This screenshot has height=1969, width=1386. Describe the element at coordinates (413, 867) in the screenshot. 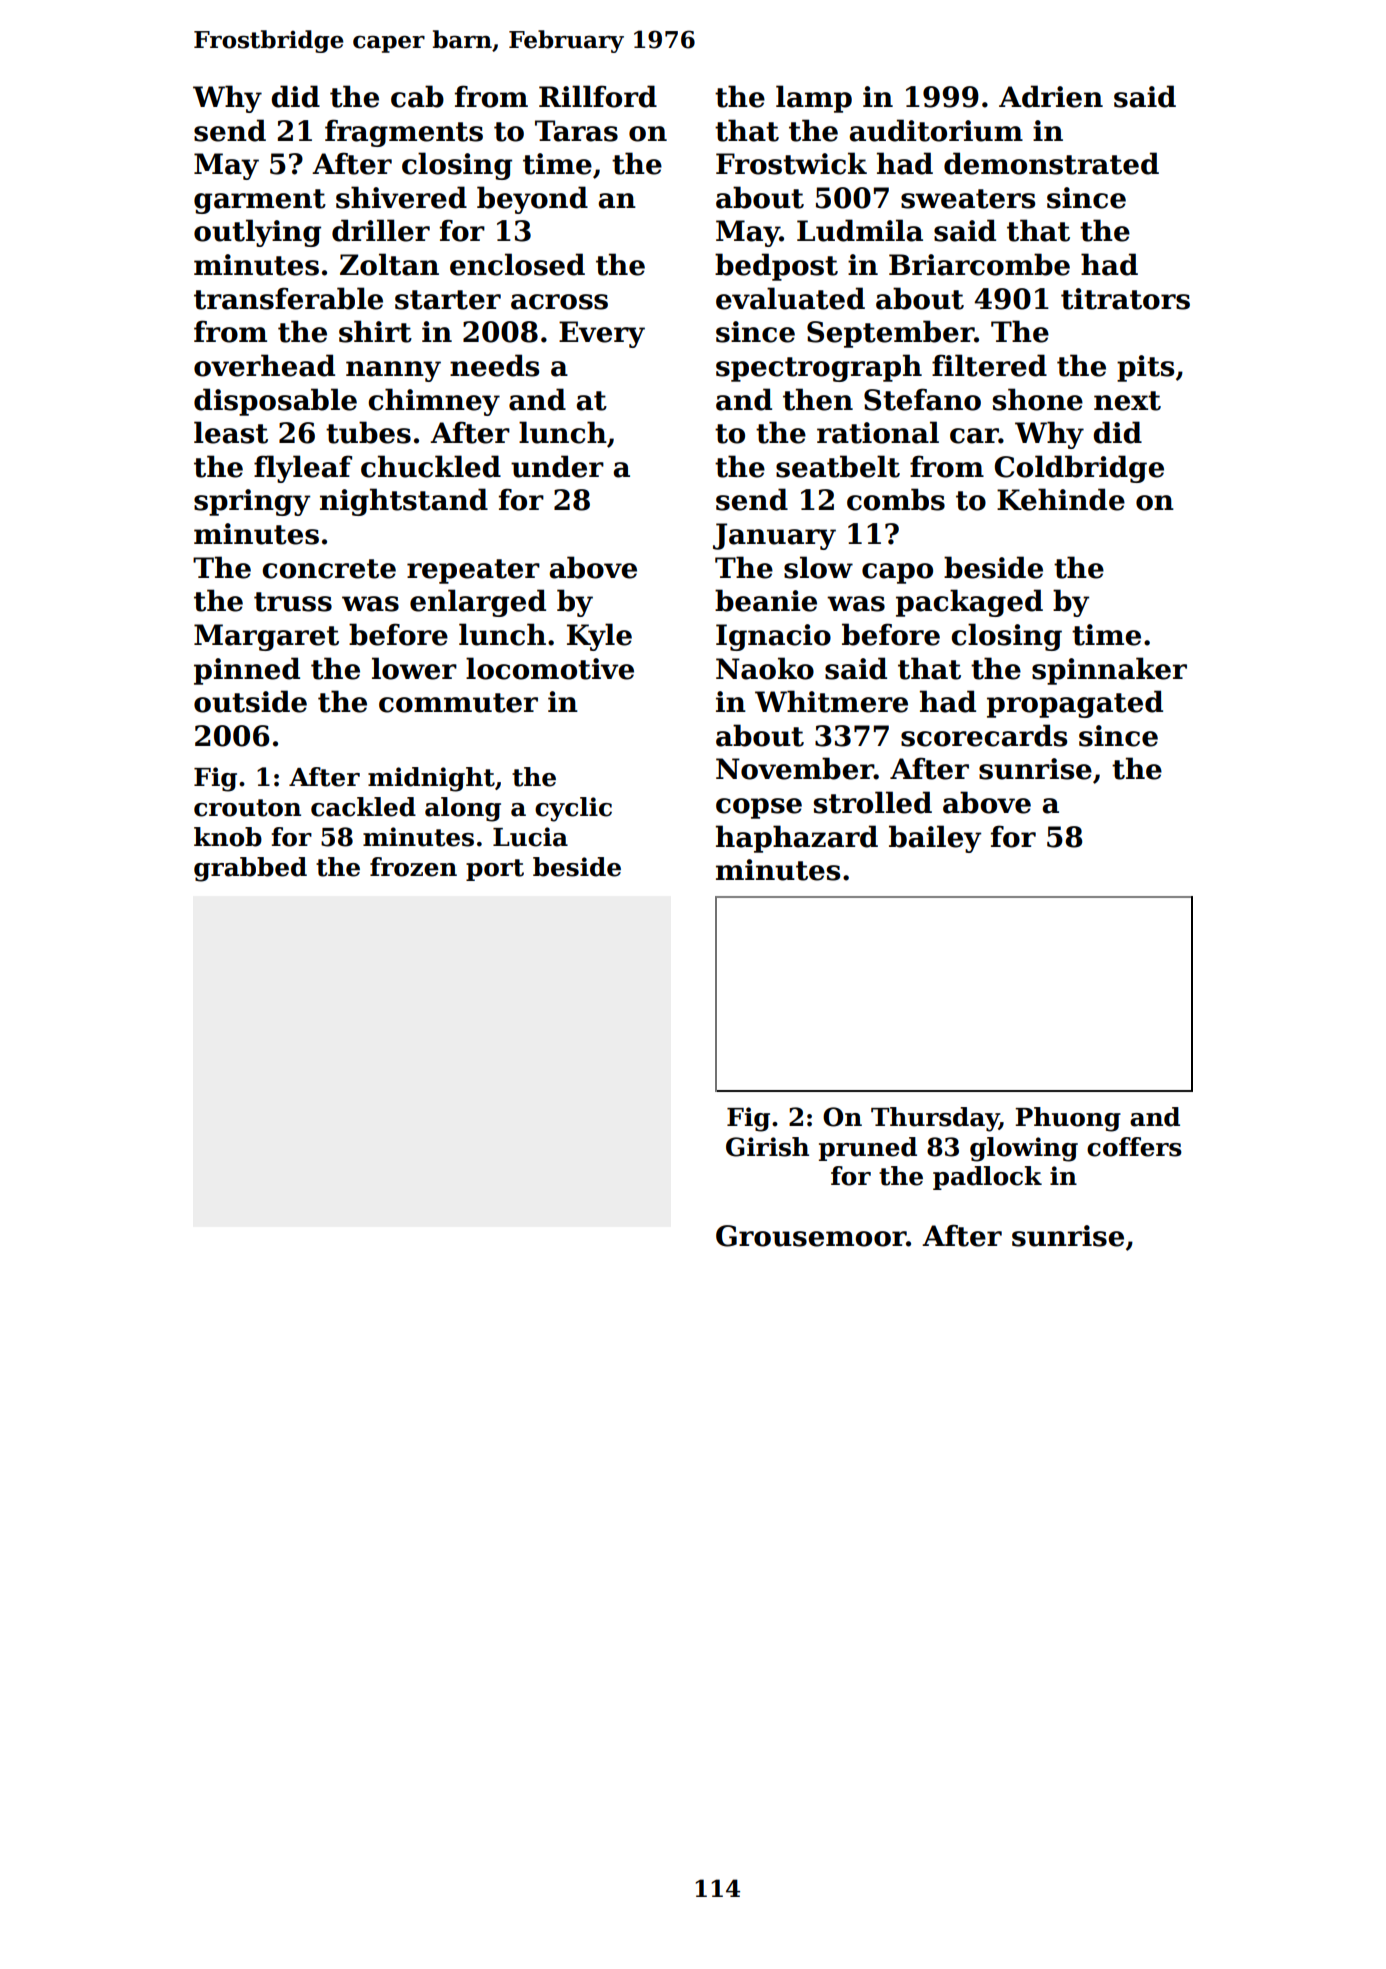

I see `frozen` at that location.
